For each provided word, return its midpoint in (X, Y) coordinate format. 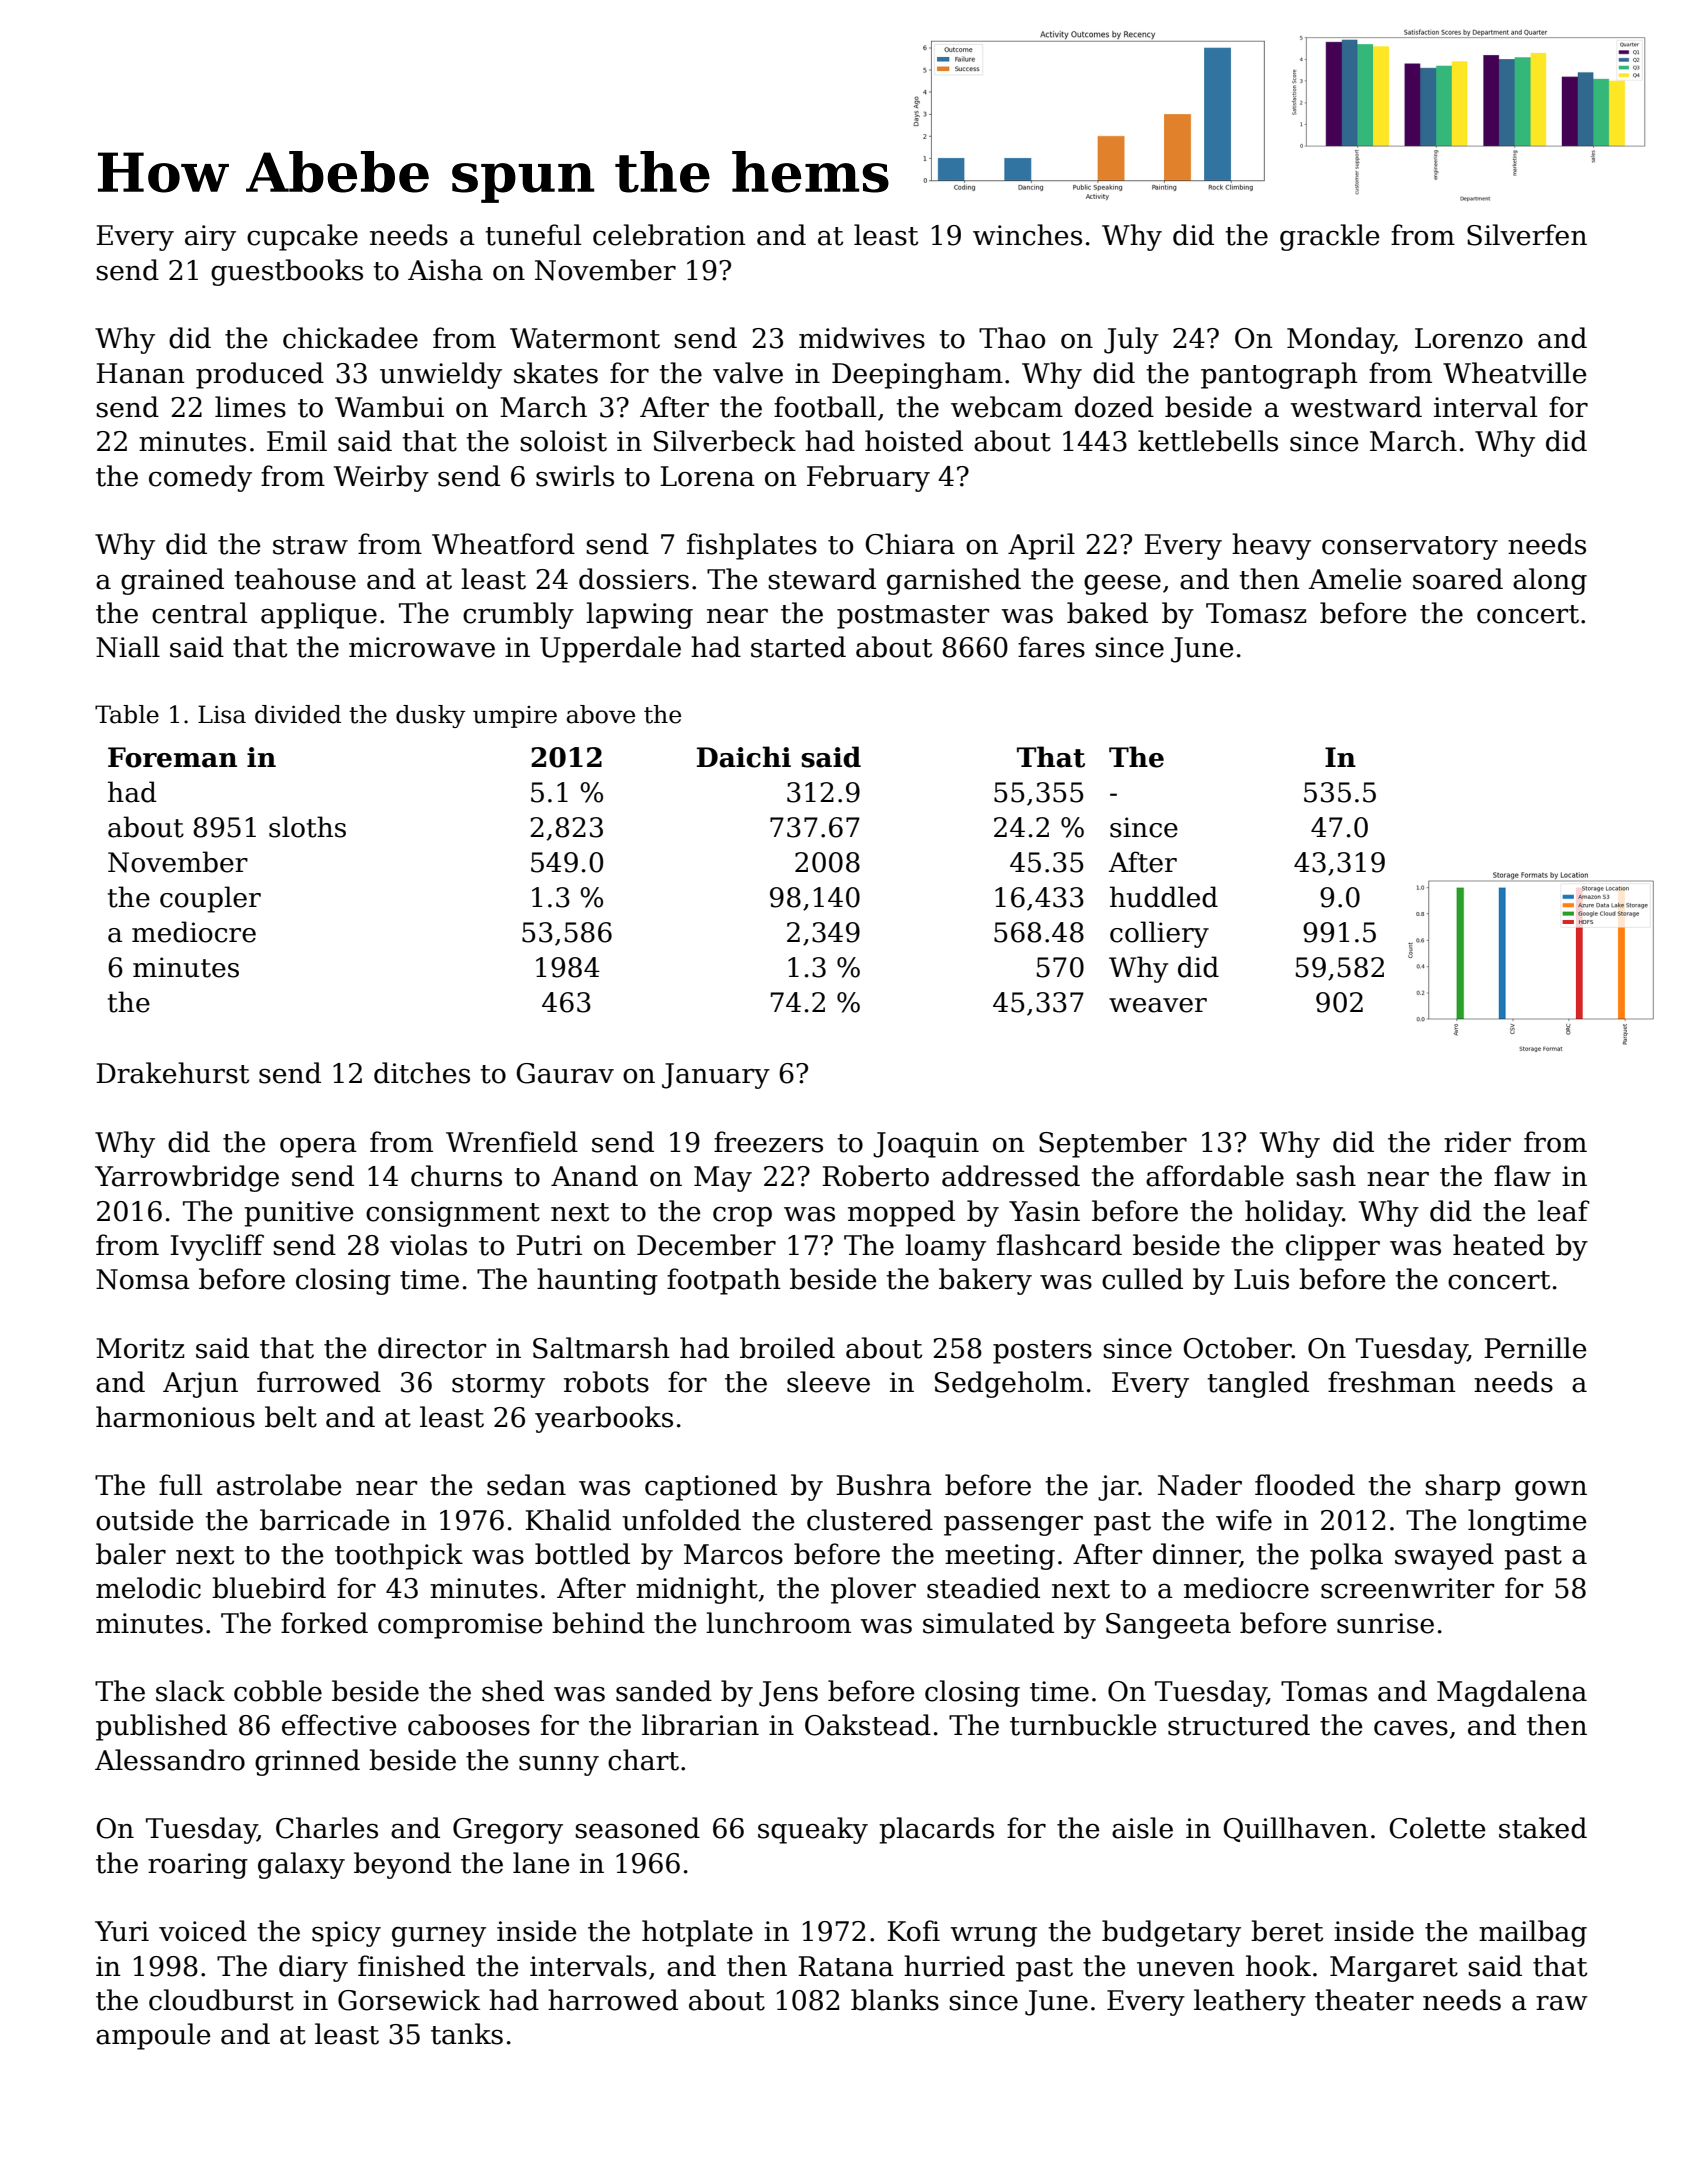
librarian (700, 1725)
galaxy (301, 1865)
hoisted (914, 441)
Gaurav (565, 1073)
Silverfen (1527, 235)
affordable (1215, 1176)
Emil (297, 440)
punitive (299, 1214)
